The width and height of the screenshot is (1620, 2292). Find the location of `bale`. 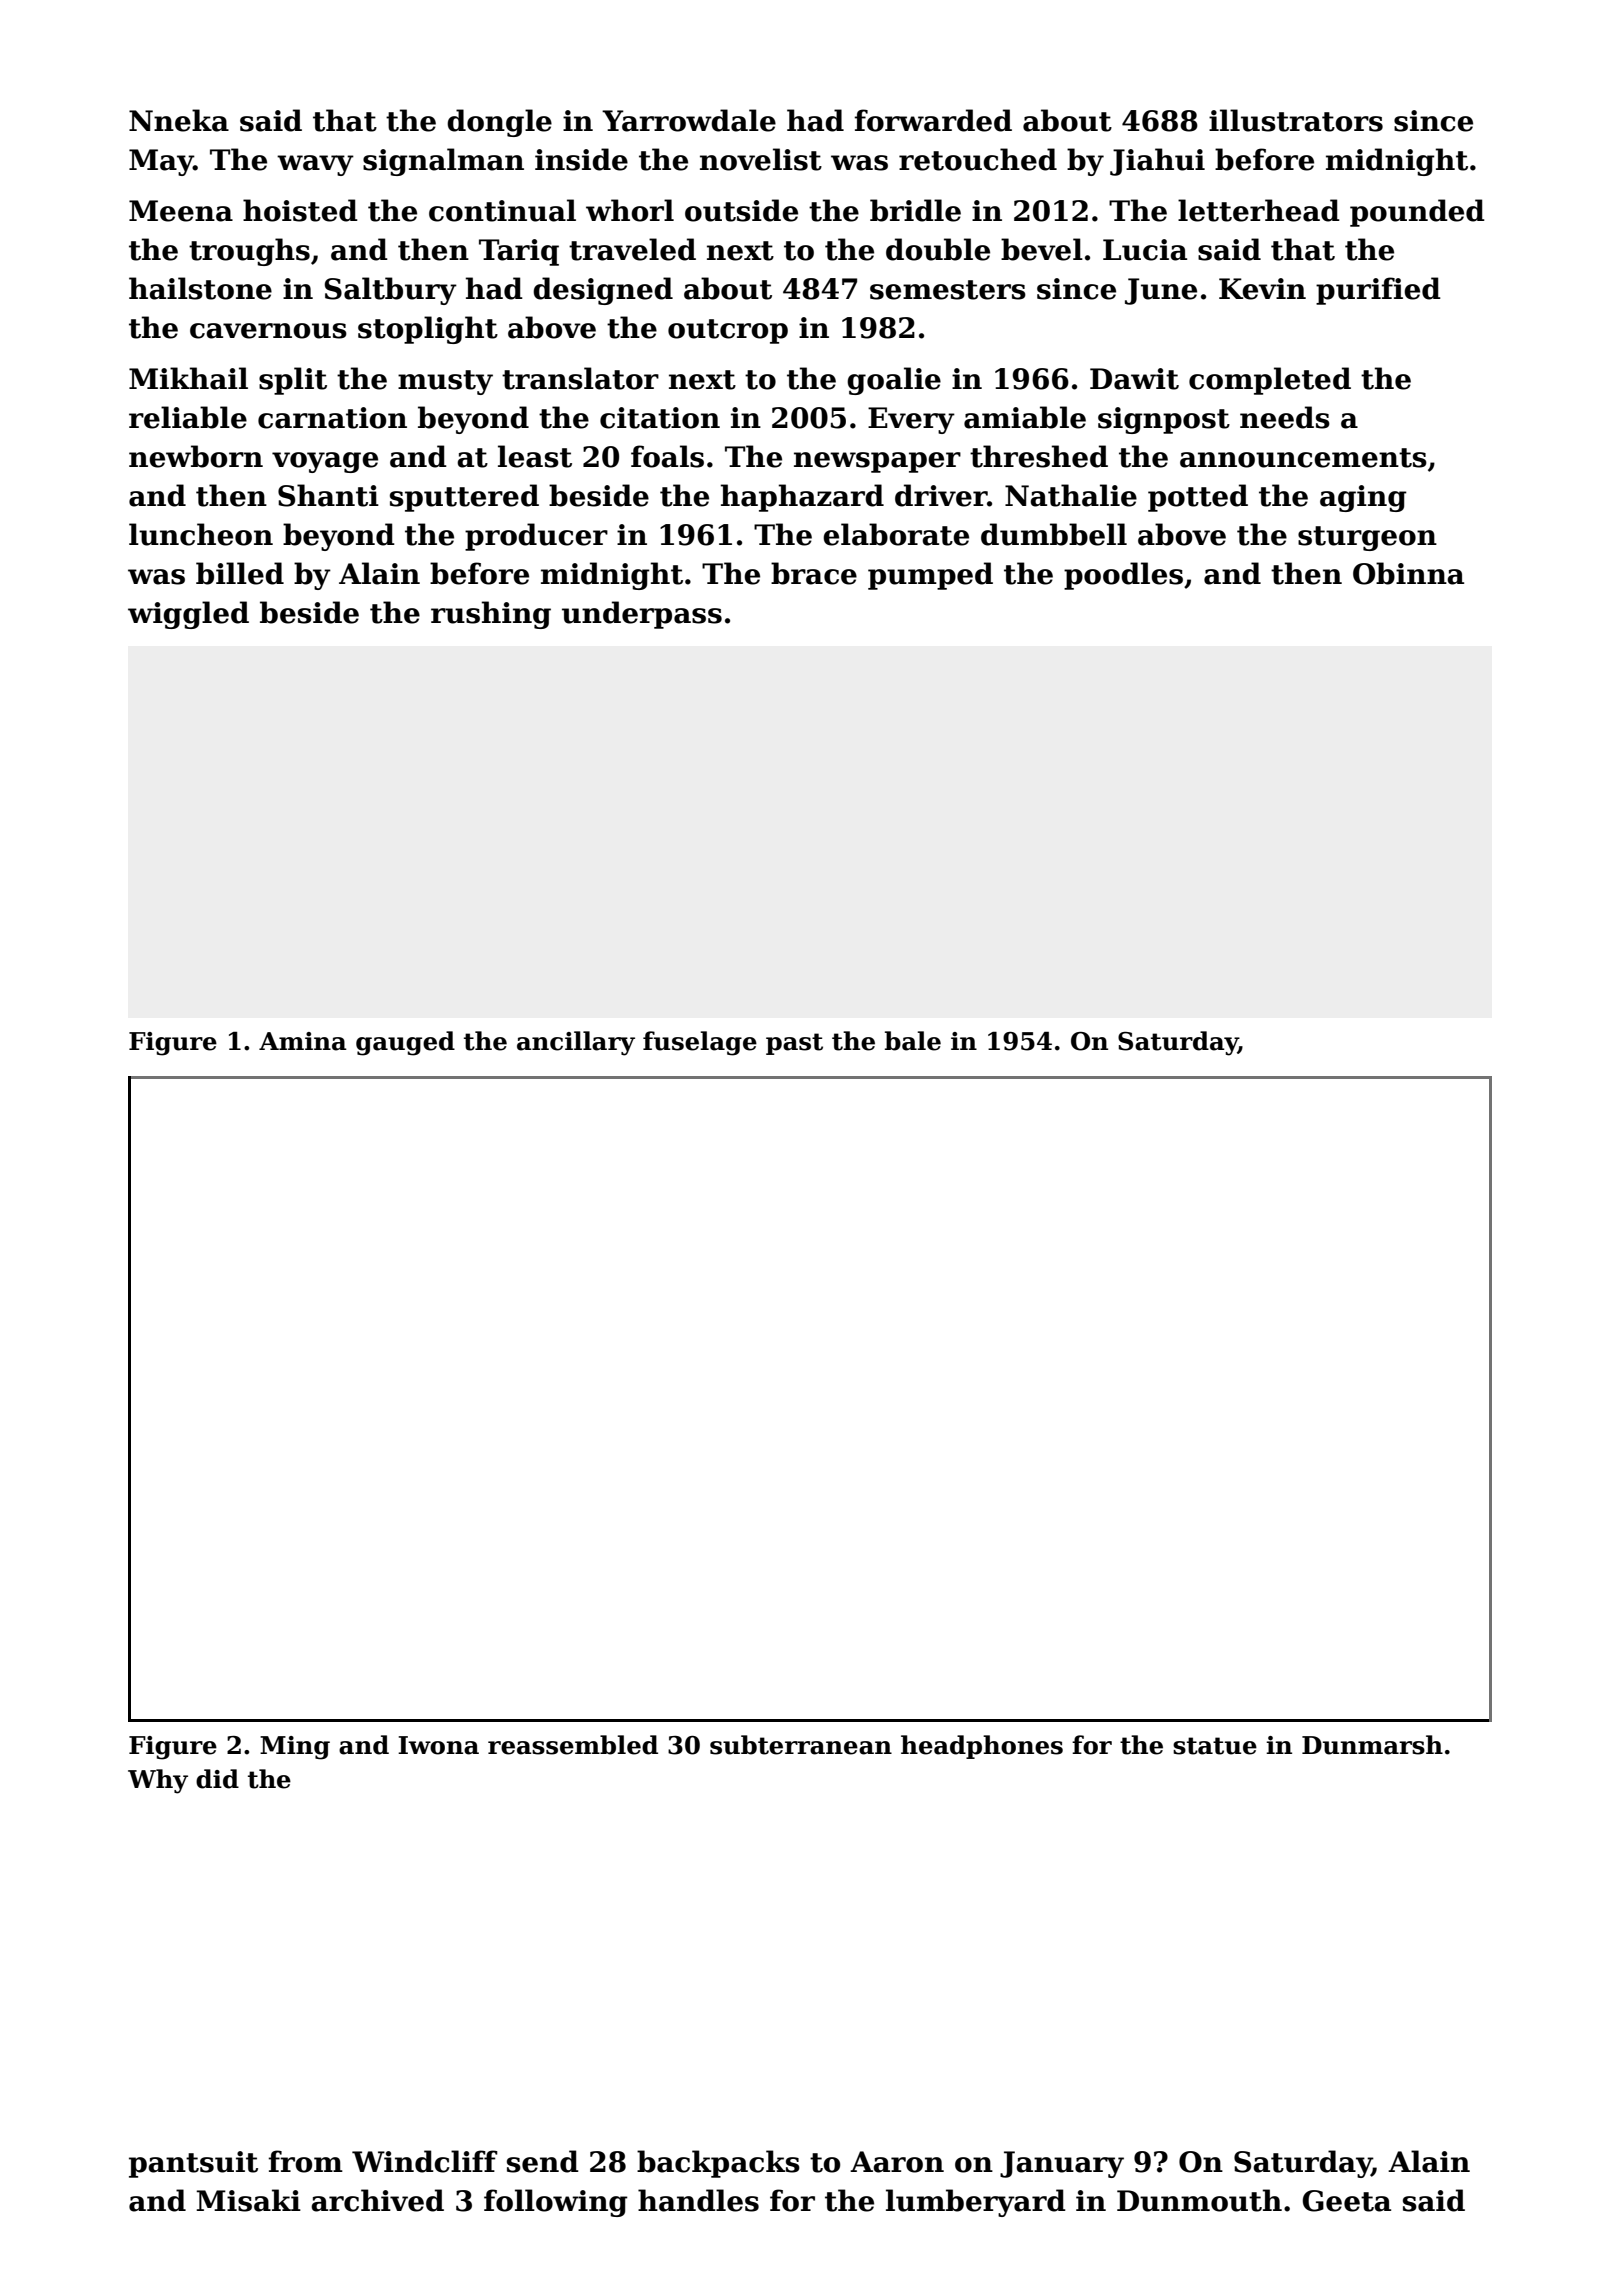

bale is located at coordinates (913, 1041).
